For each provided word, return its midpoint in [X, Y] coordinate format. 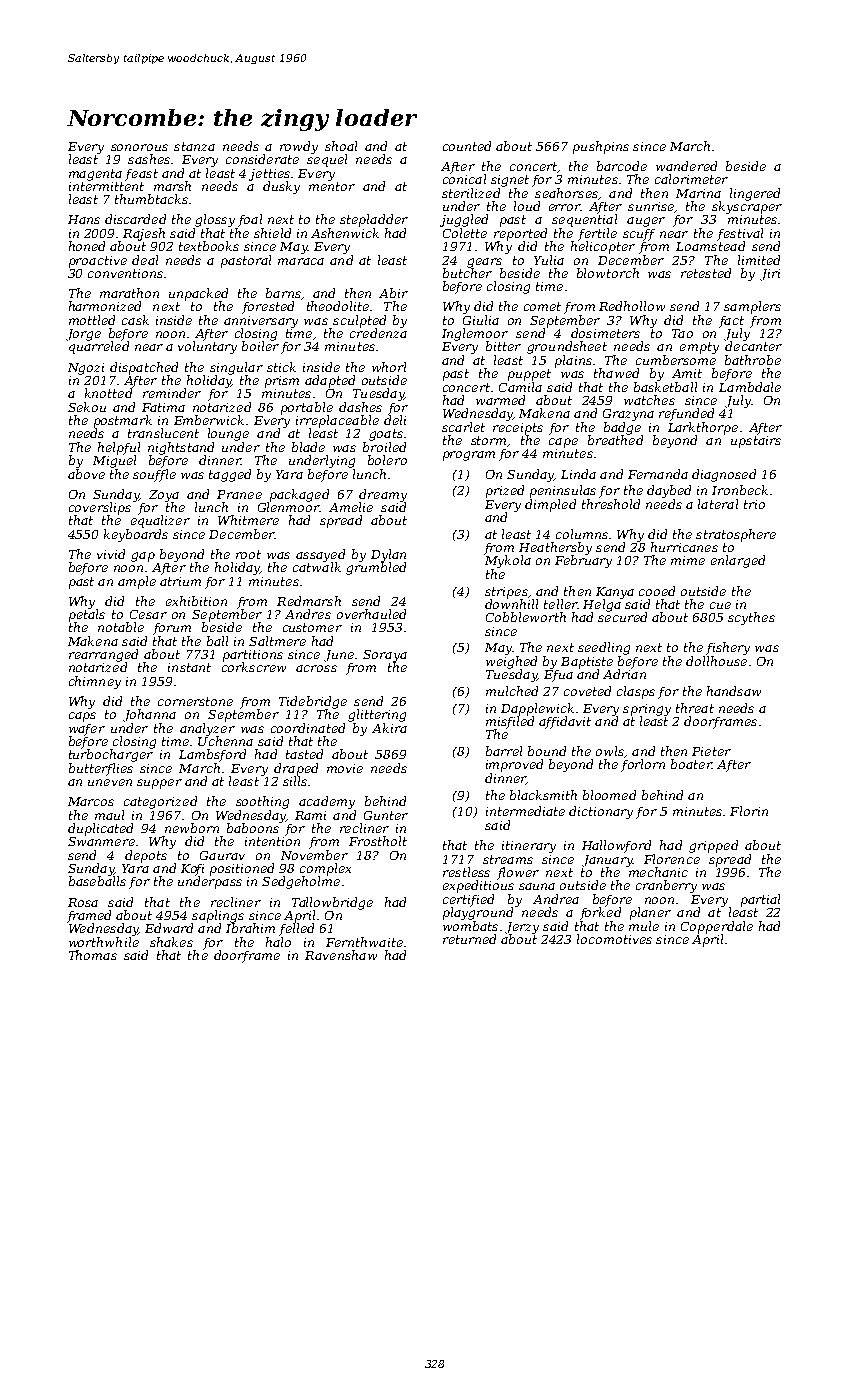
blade [308, 447]
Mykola [508, 561]
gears [484, 263]
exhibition [196, 601]
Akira [389, 728]
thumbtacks [151, 199]
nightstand [181, 448]
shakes [171, 942]
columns [582, 534]
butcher [467, 273]
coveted [587, 691]
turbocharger [111, 755]
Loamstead [710, 246]
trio [754, 504]
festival [740, 234]
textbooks [209, 246]
